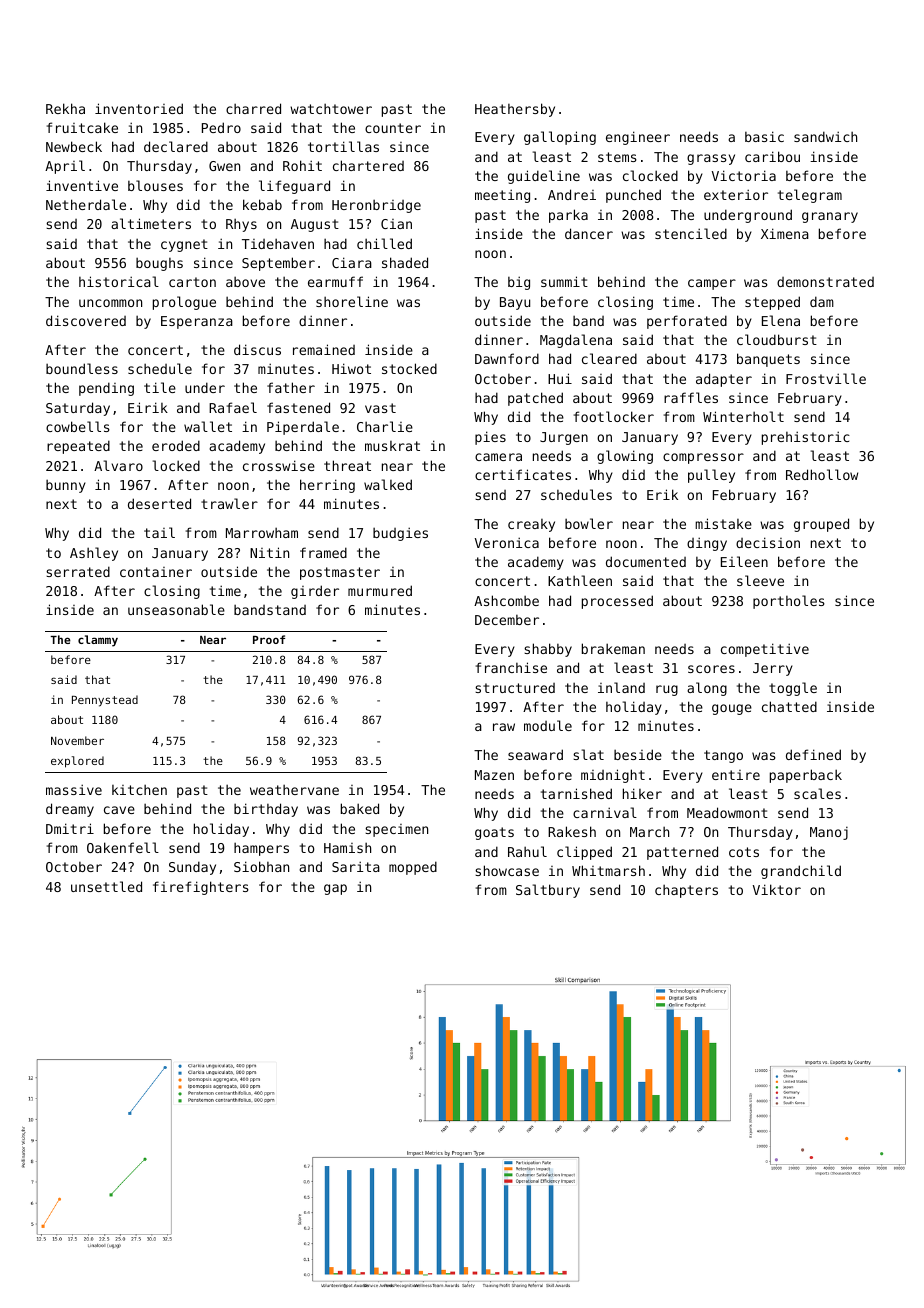  I want to click on firefighters, so click(201, 888).
